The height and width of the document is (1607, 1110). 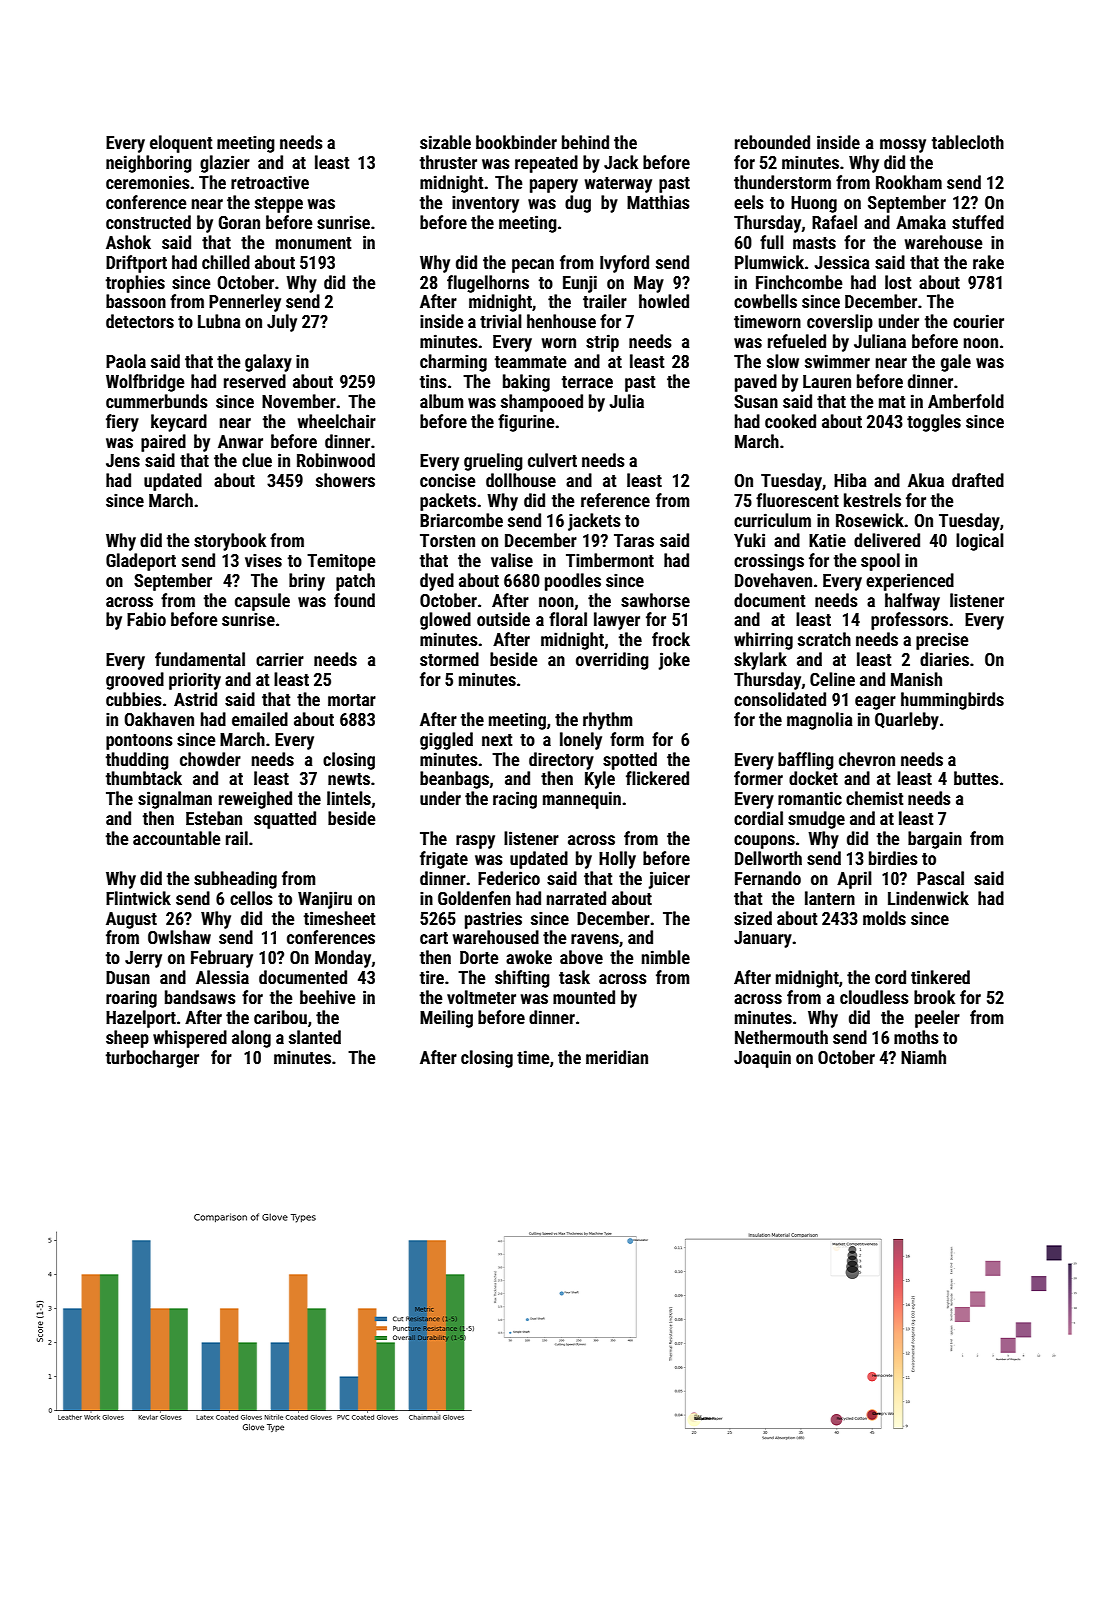 What do you see at coordinates (270, 182) in the document?
I see `retroactive` at bounding box center [270, 182].
